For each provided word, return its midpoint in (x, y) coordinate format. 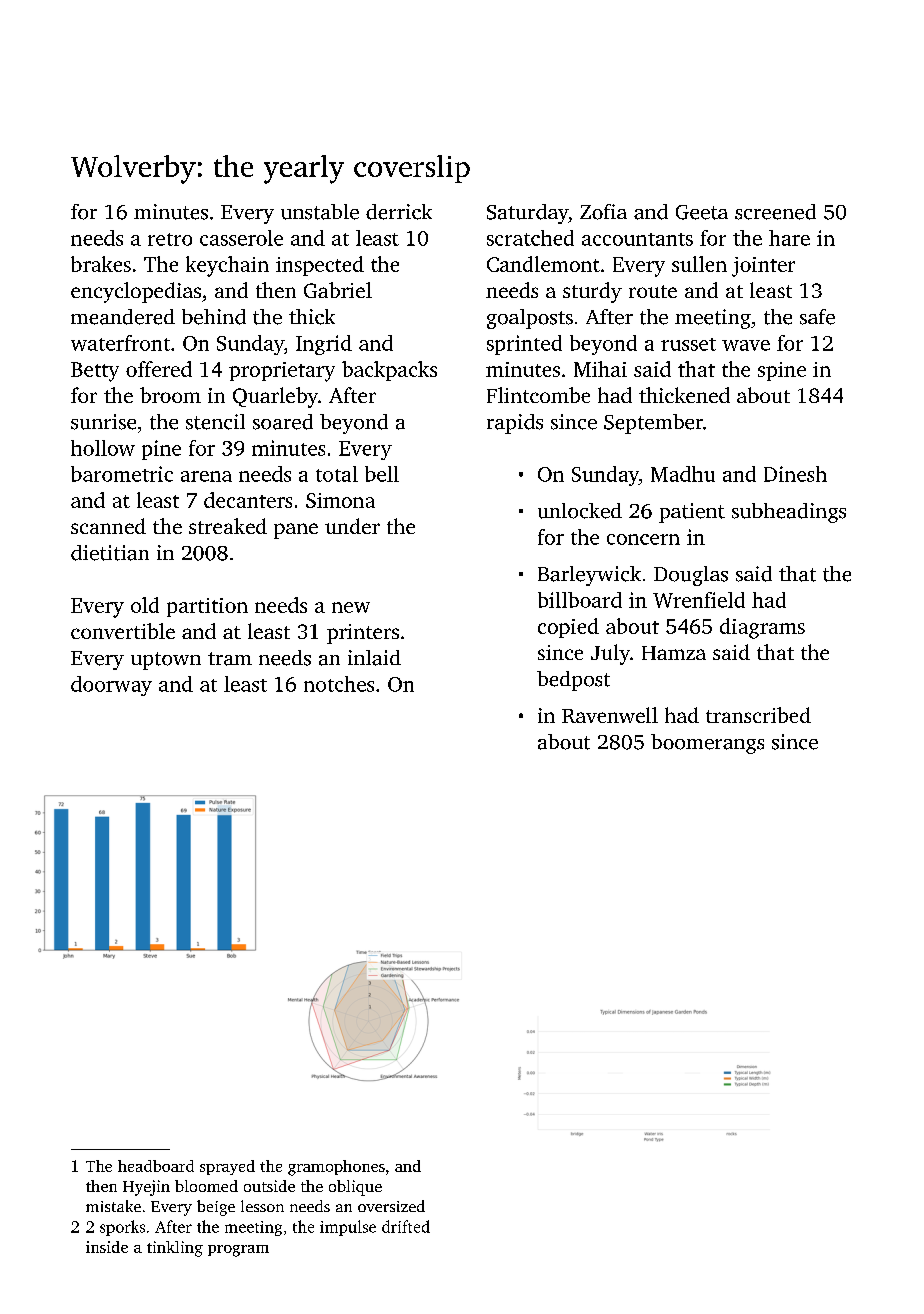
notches (339, 684)
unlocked (580, 511)
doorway (111, 686)
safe (817, 317)
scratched (530, 238)
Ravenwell (610, 715)
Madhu (683, 474)
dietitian (110, 553)
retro (170, 239)
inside (107, 1247)
